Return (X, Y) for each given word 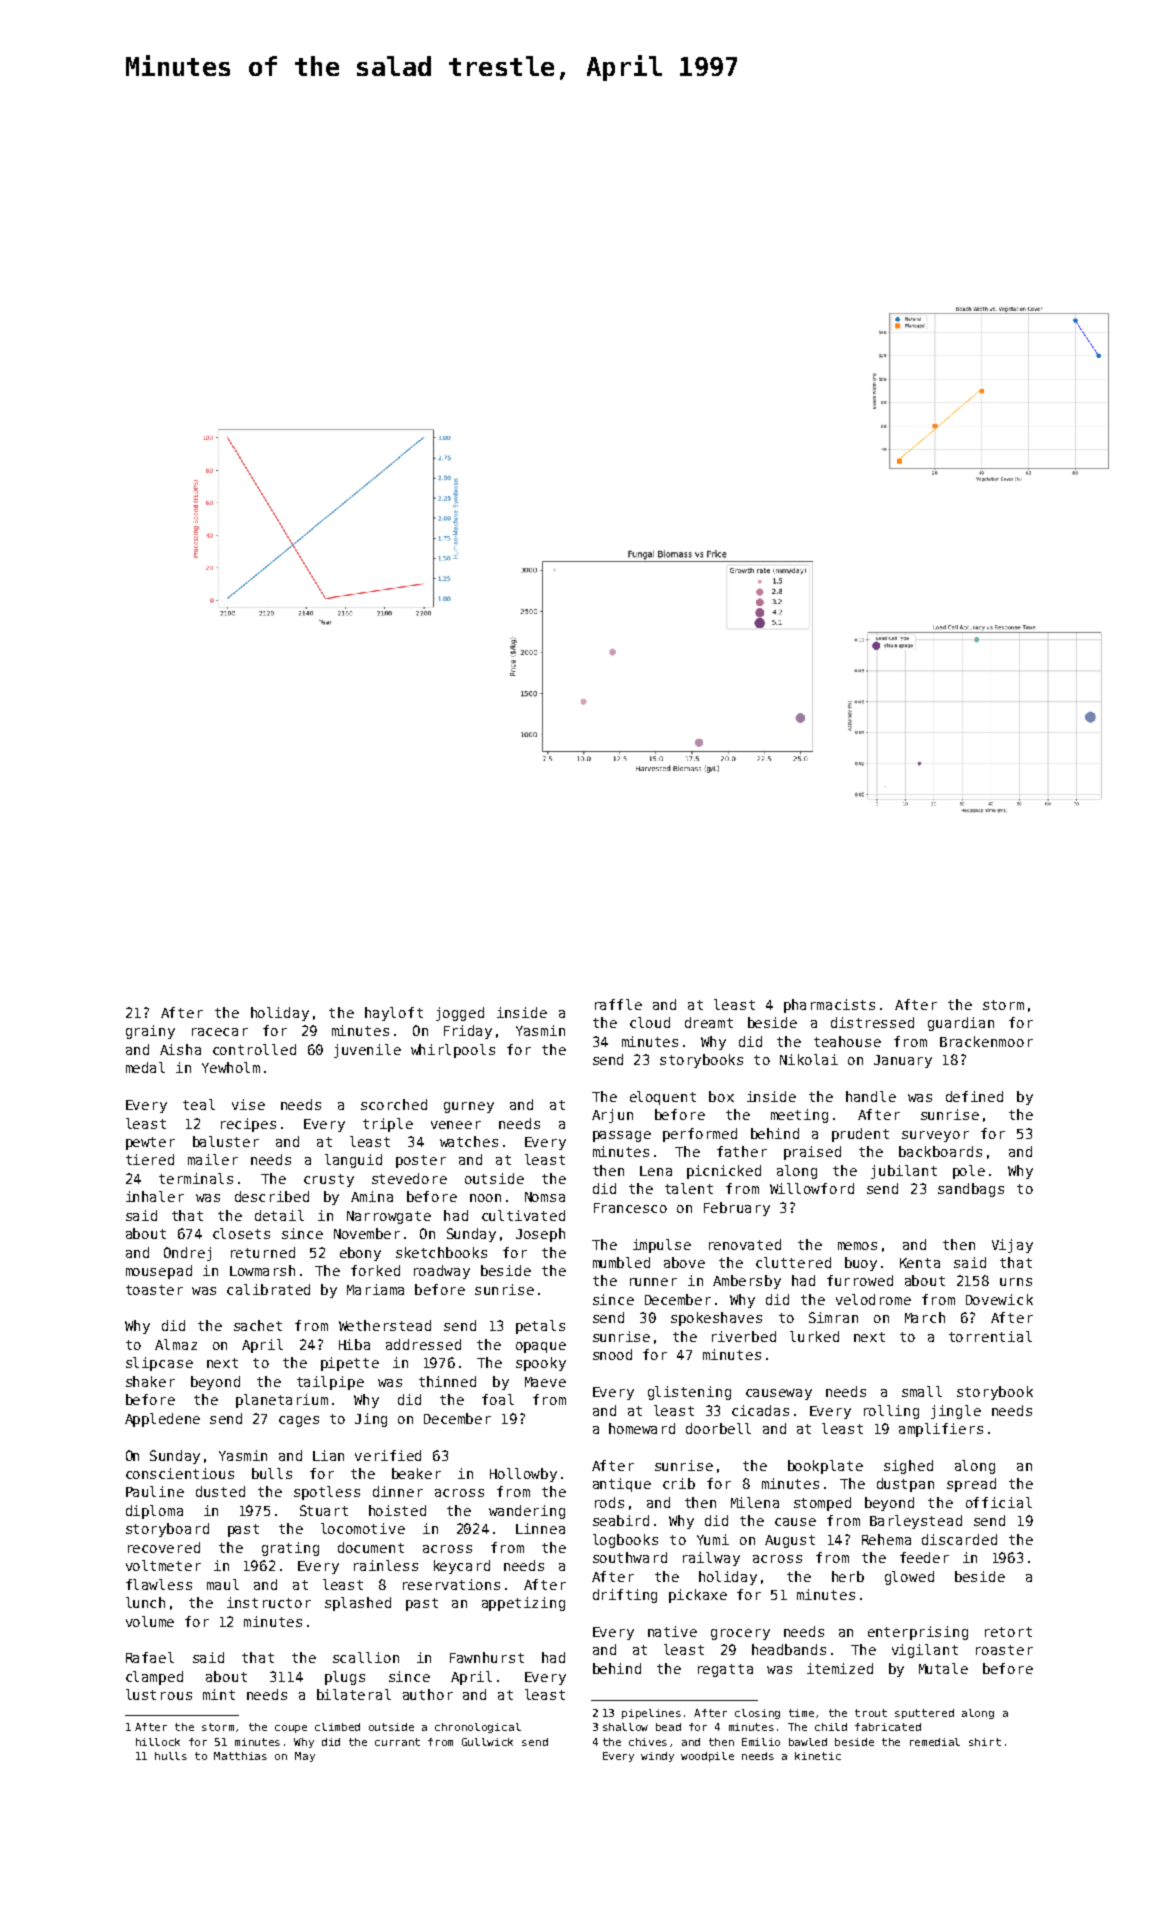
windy (657, 1757)
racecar (220, 1032)
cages (299, 1421)
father (742, 1151)
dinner (398, 1491)
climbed (337, 1727)
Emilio (761, 1742)
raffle (618, 1004)
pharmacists (829, 1006)
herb (848, 1576)
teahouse (847, 1041)
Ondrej (187, 1254)
